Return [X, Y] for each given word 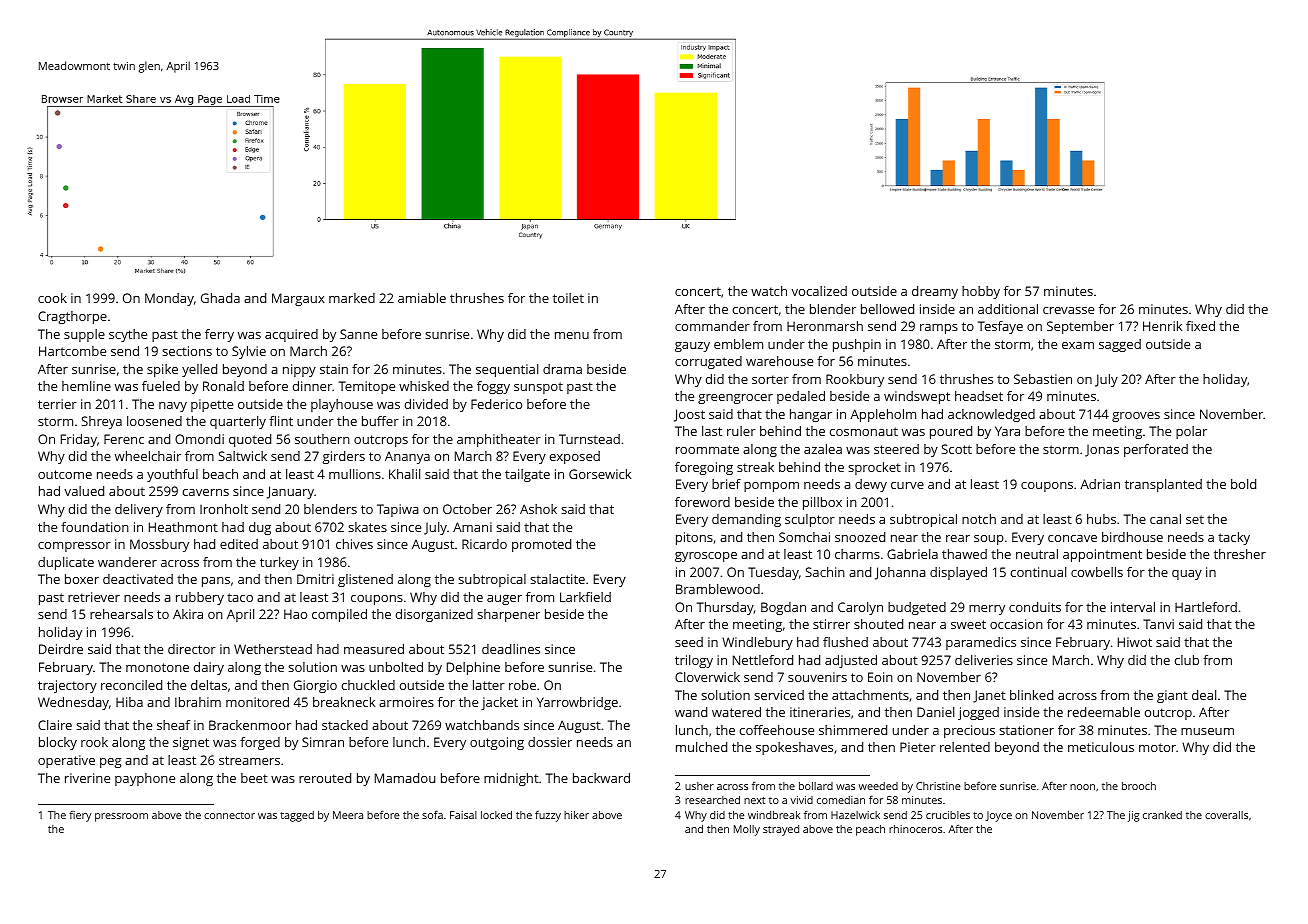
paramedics [981, 643]
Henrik [1162, 326]
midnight [511, 779]
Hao [295, 614]
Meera [348, 815]
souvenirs [817, 677]
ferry [219, 335]
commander [712, 326]
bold [1243, 484]
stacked [345, 725]
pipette [212, 405]
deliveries [984, 660]
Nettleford [763, 660]
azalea [823, 449]
